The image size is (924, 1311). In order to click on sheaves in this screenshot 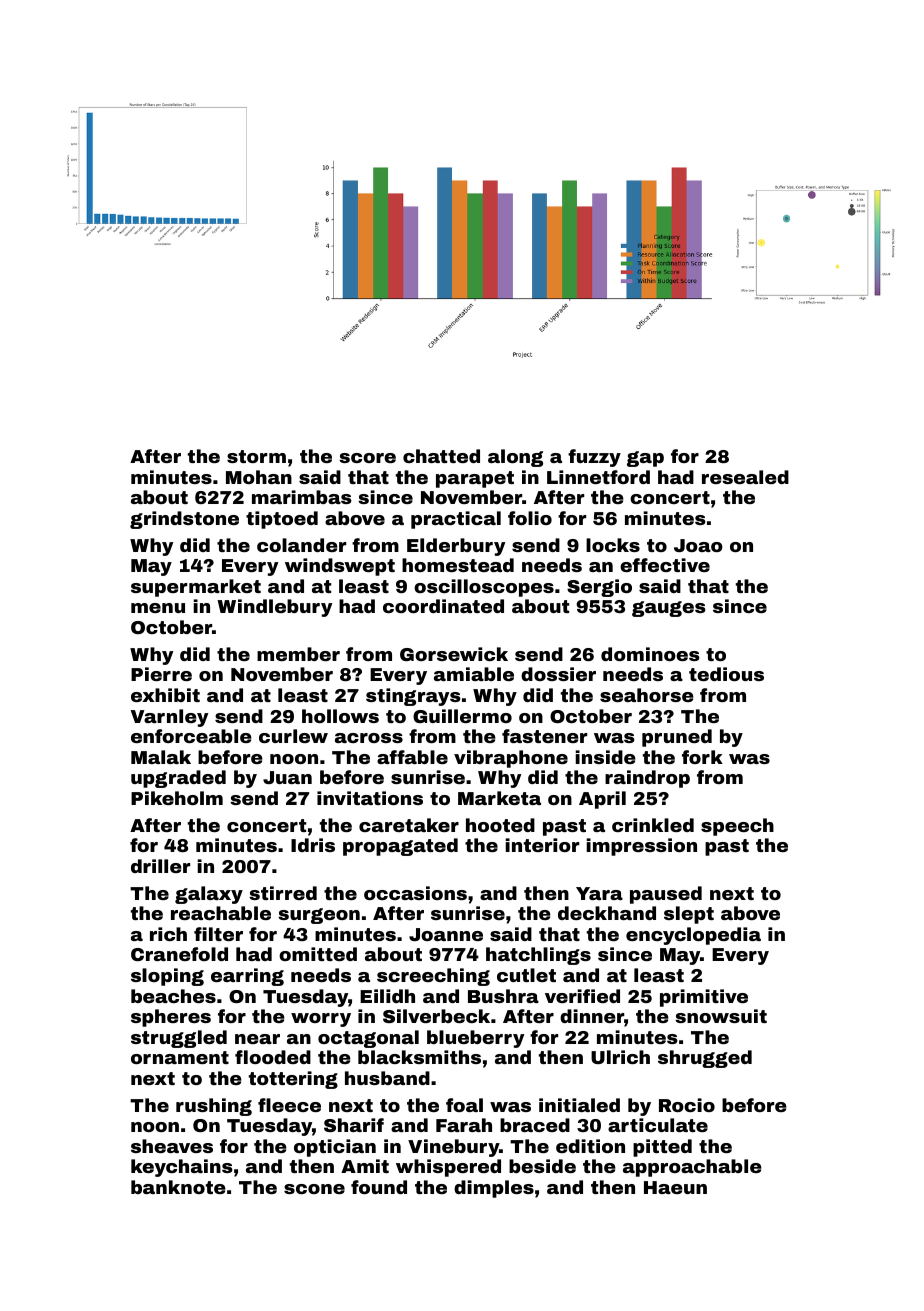, I will do `click(172, 1146)`.
